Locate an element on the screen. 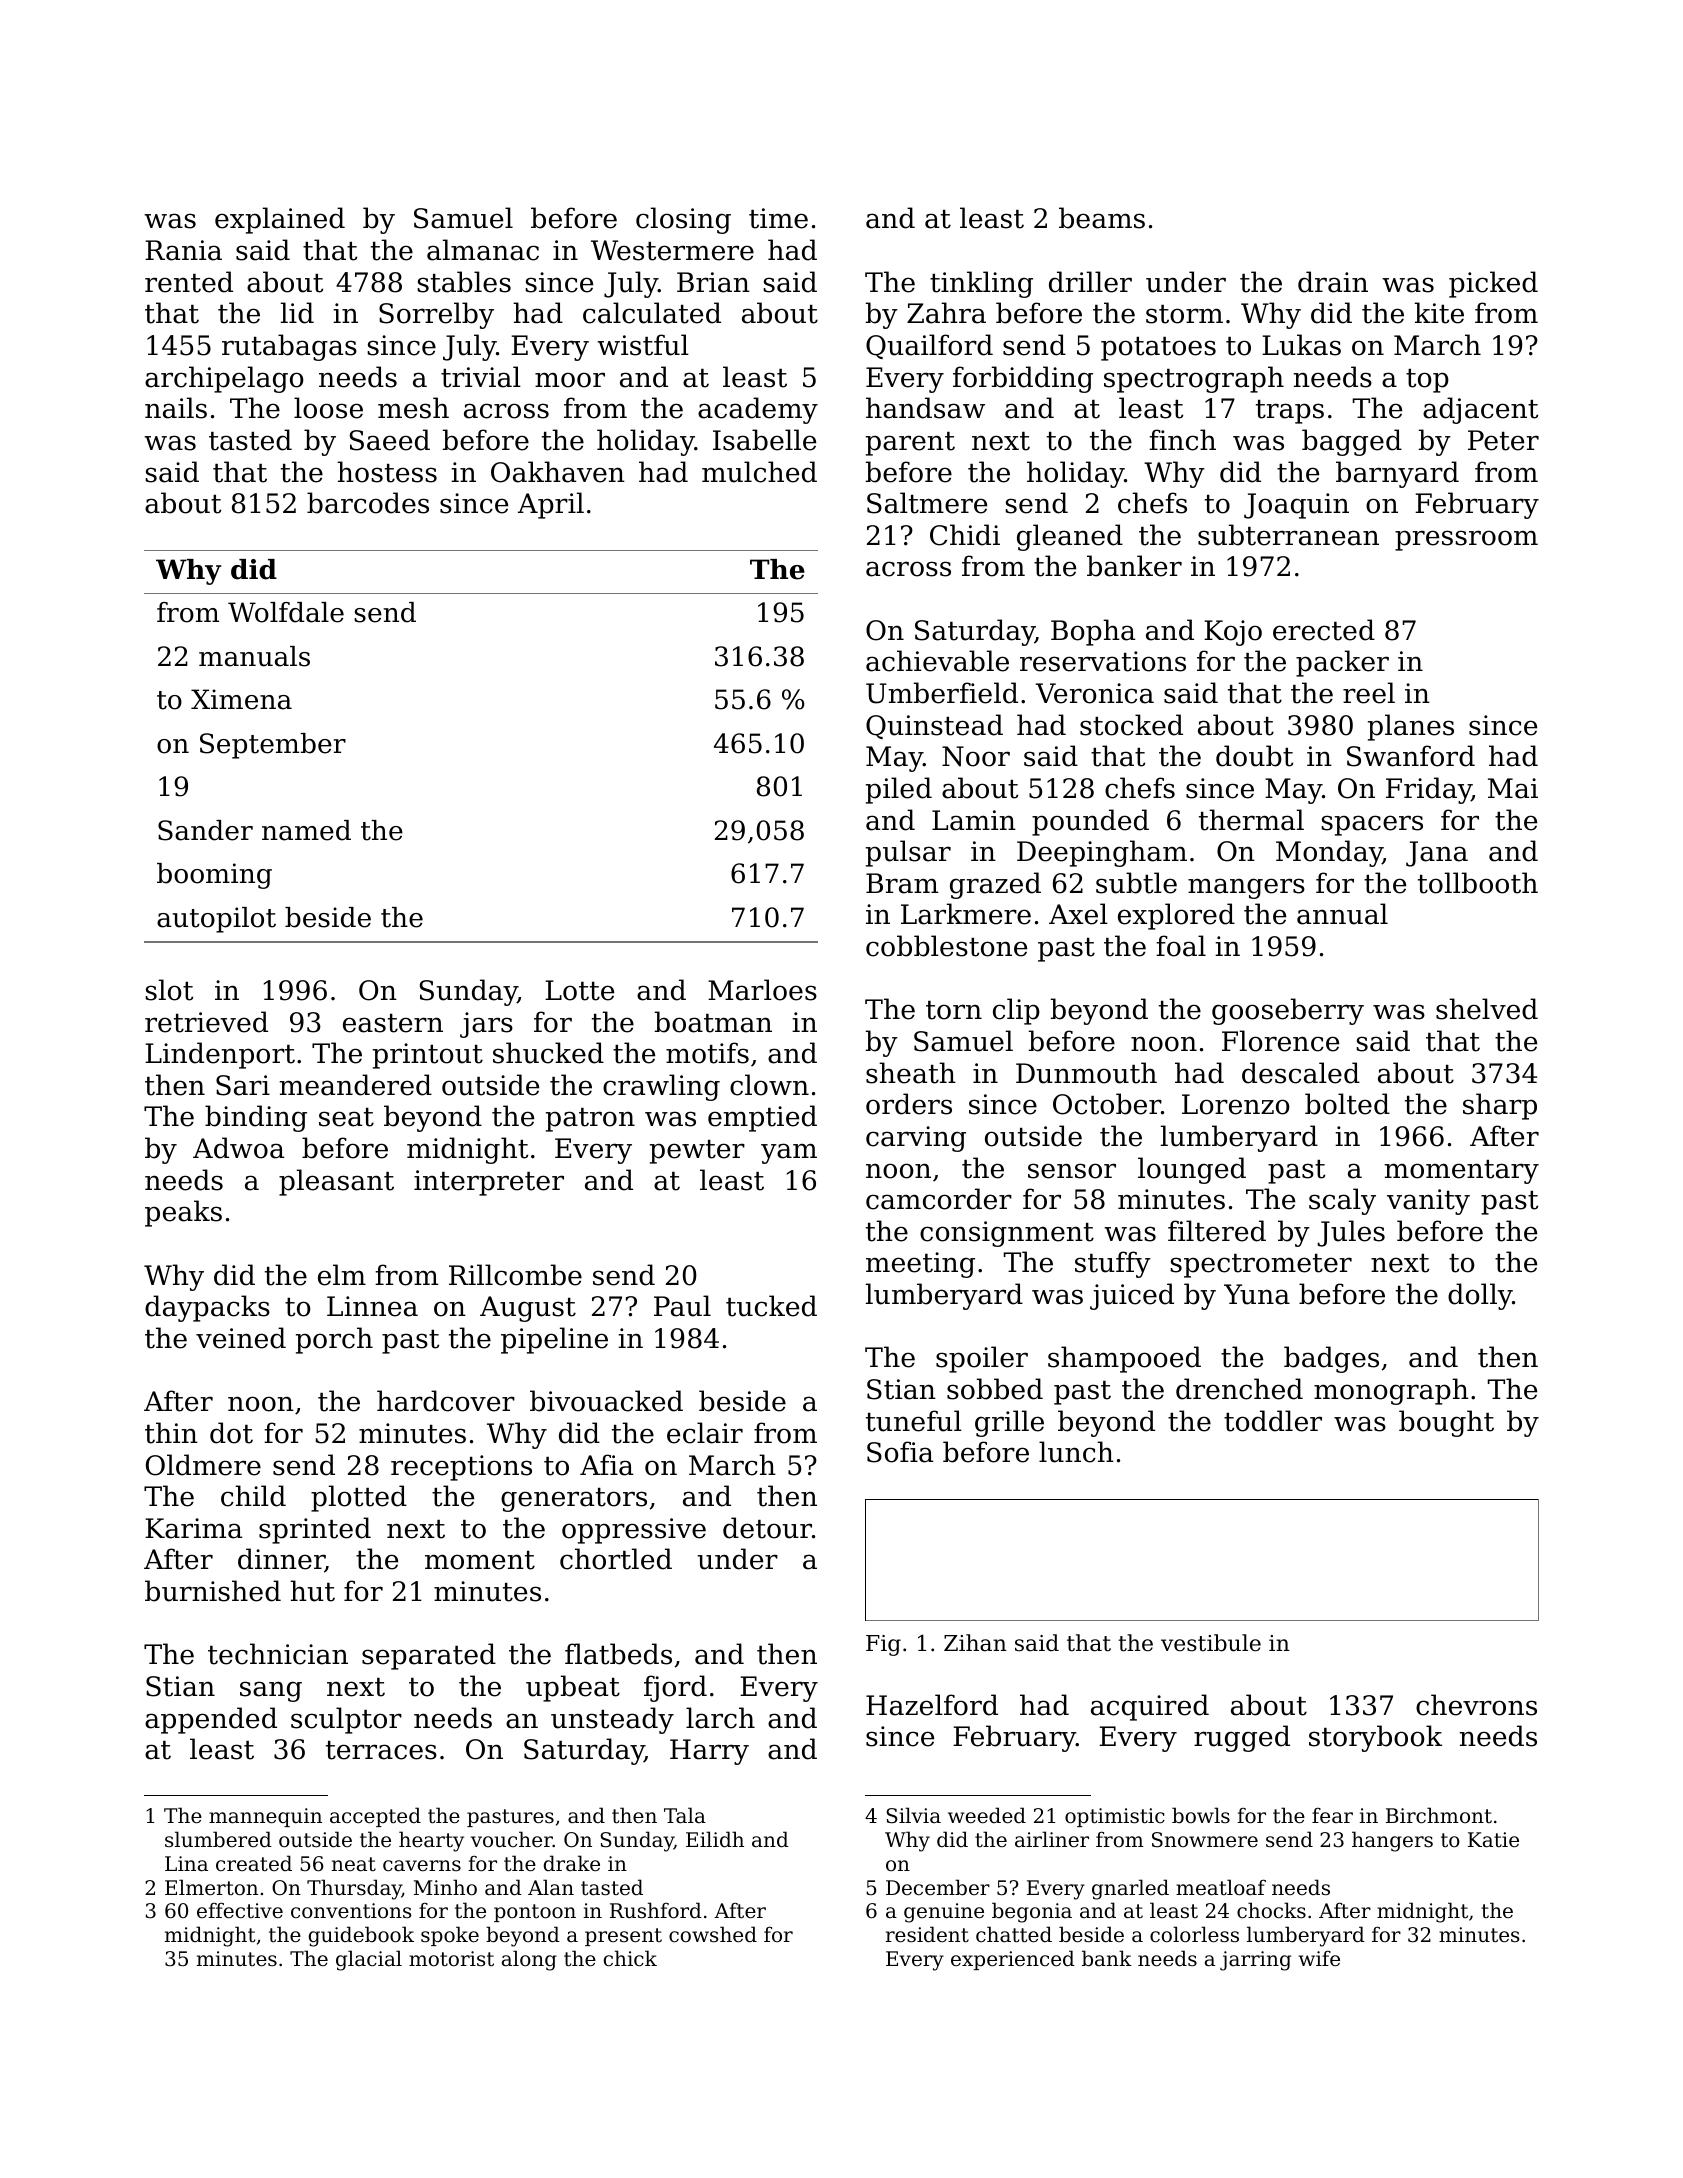  hut is located at coordinates (312, 1591).
